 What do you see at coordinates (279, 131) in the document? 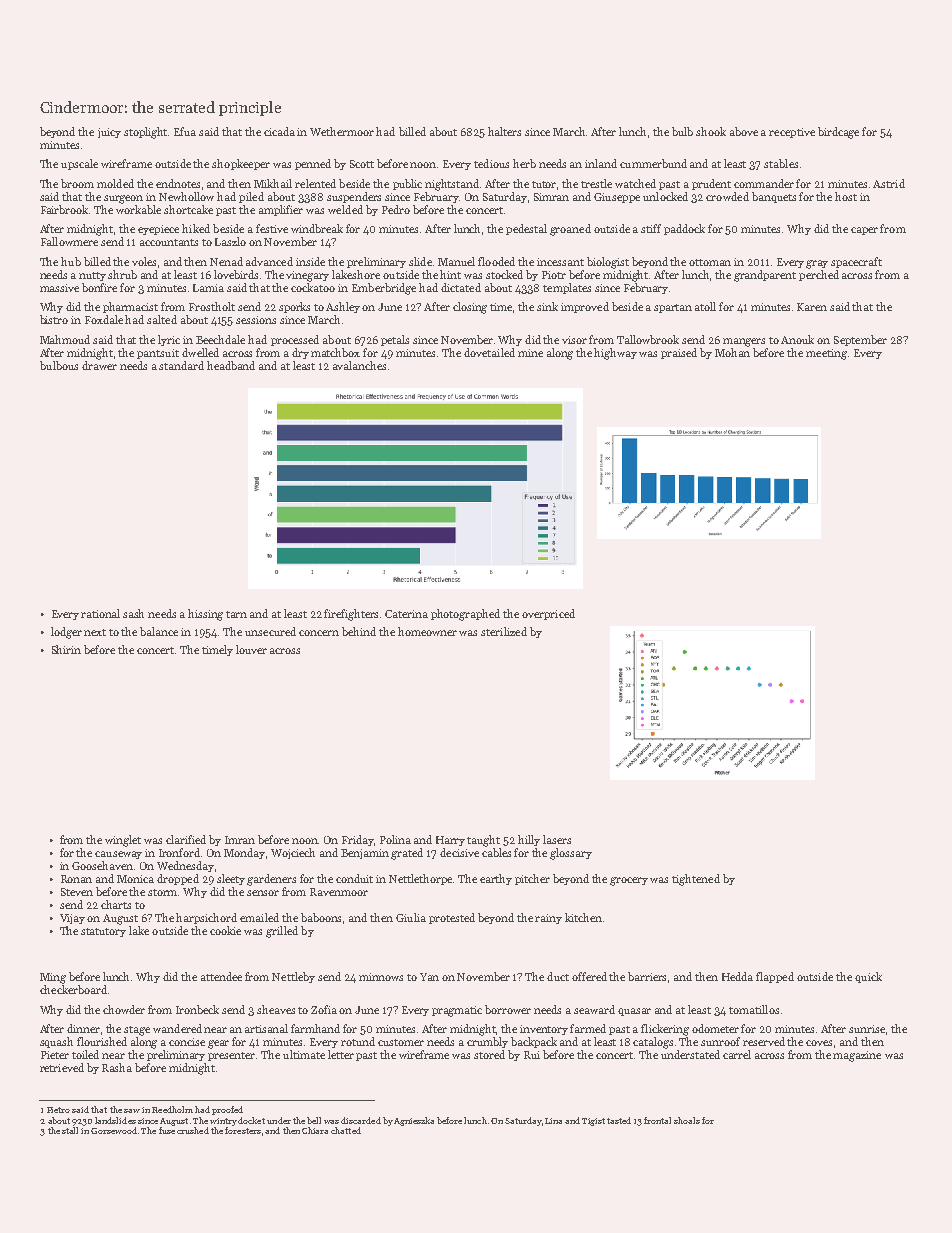
I see `cicada` at bounding box center [279, 131].
